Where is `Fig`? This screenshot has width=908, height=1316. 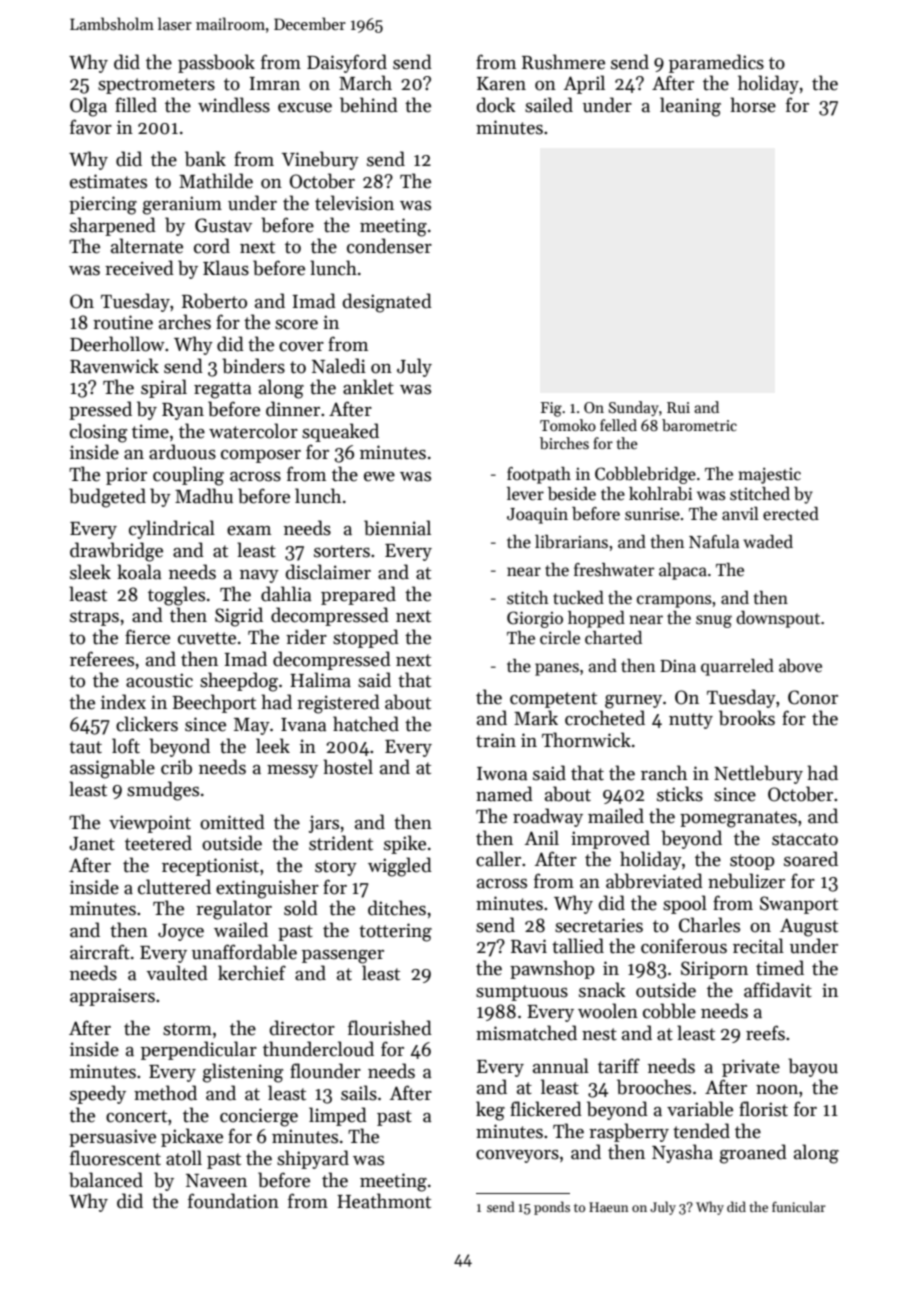
Fig is located at coordinates (551, 409).
